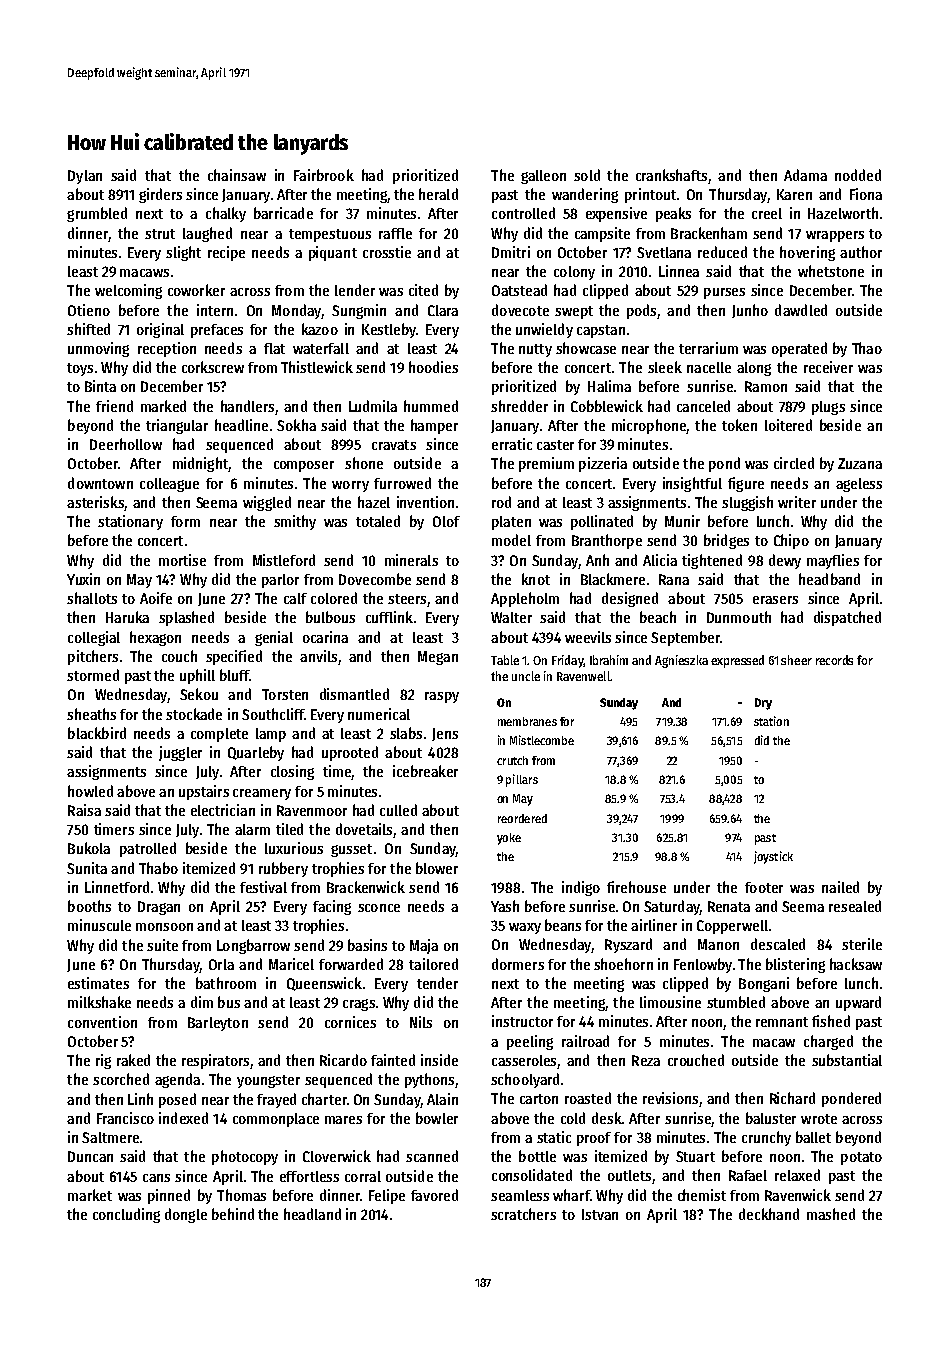  I want to click on downtown, so click(100, 483).
